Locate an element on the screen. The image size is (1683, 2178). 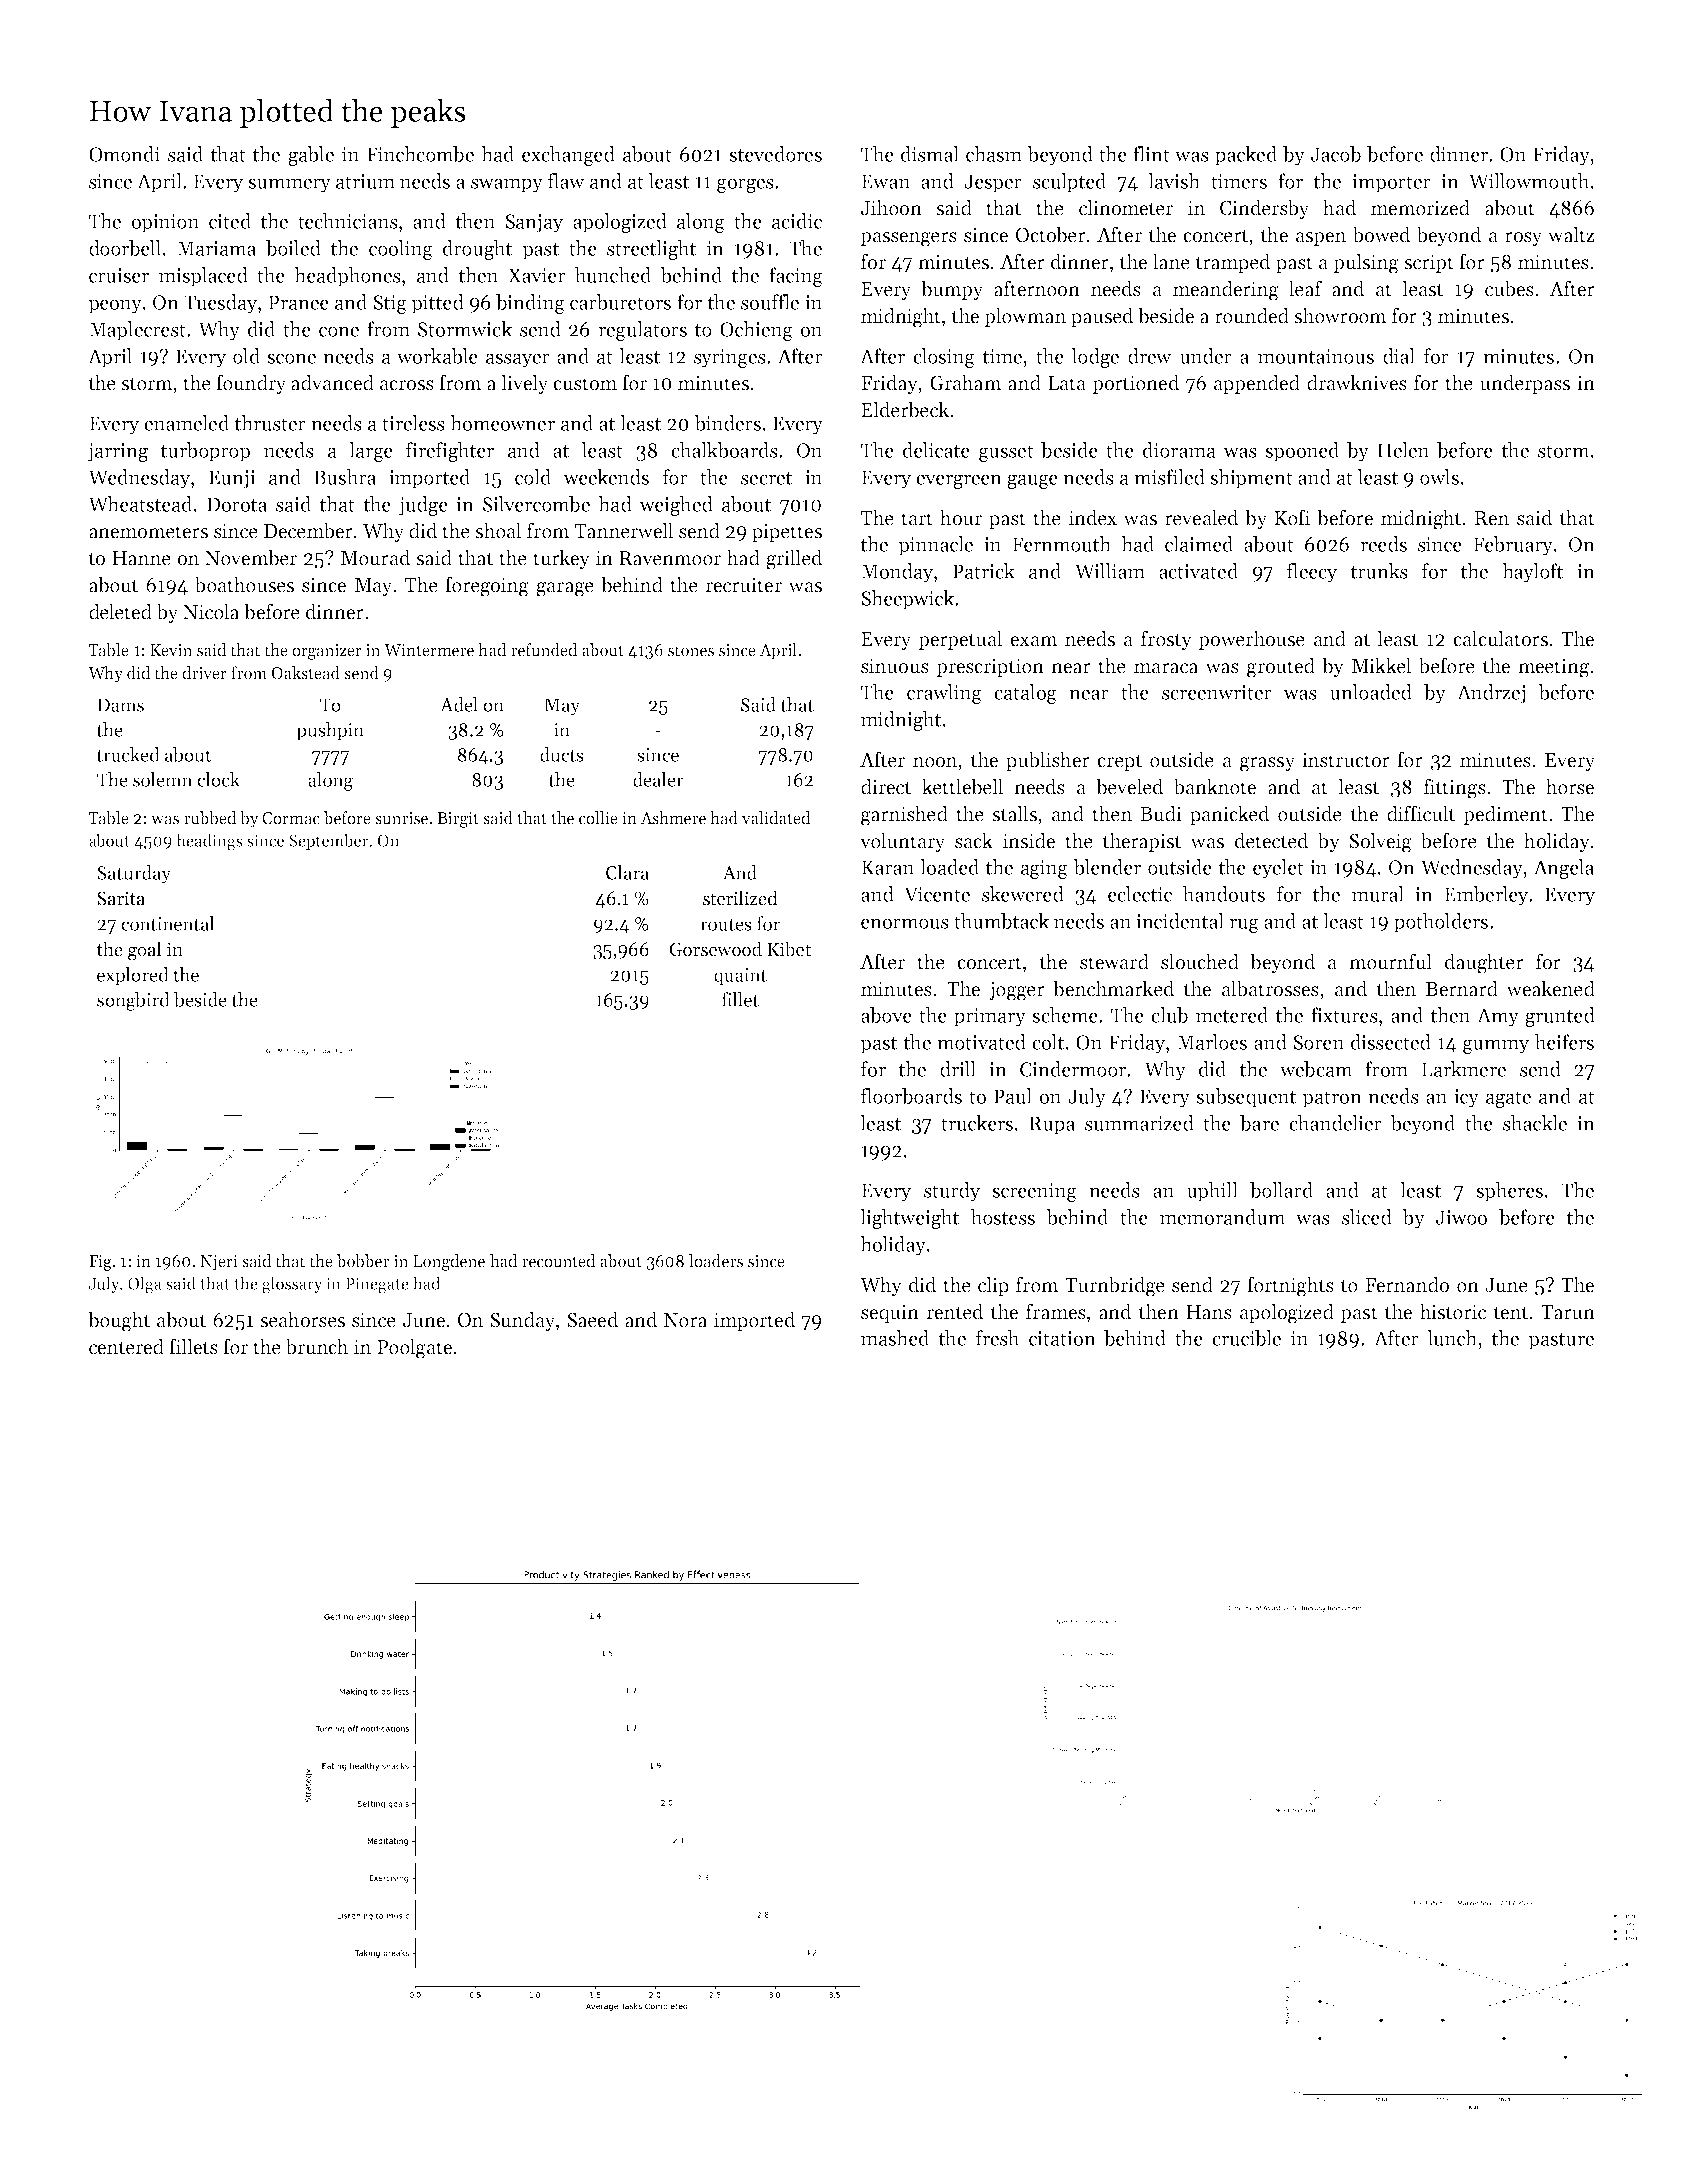
clip is located at coordinates (993, 1286).
